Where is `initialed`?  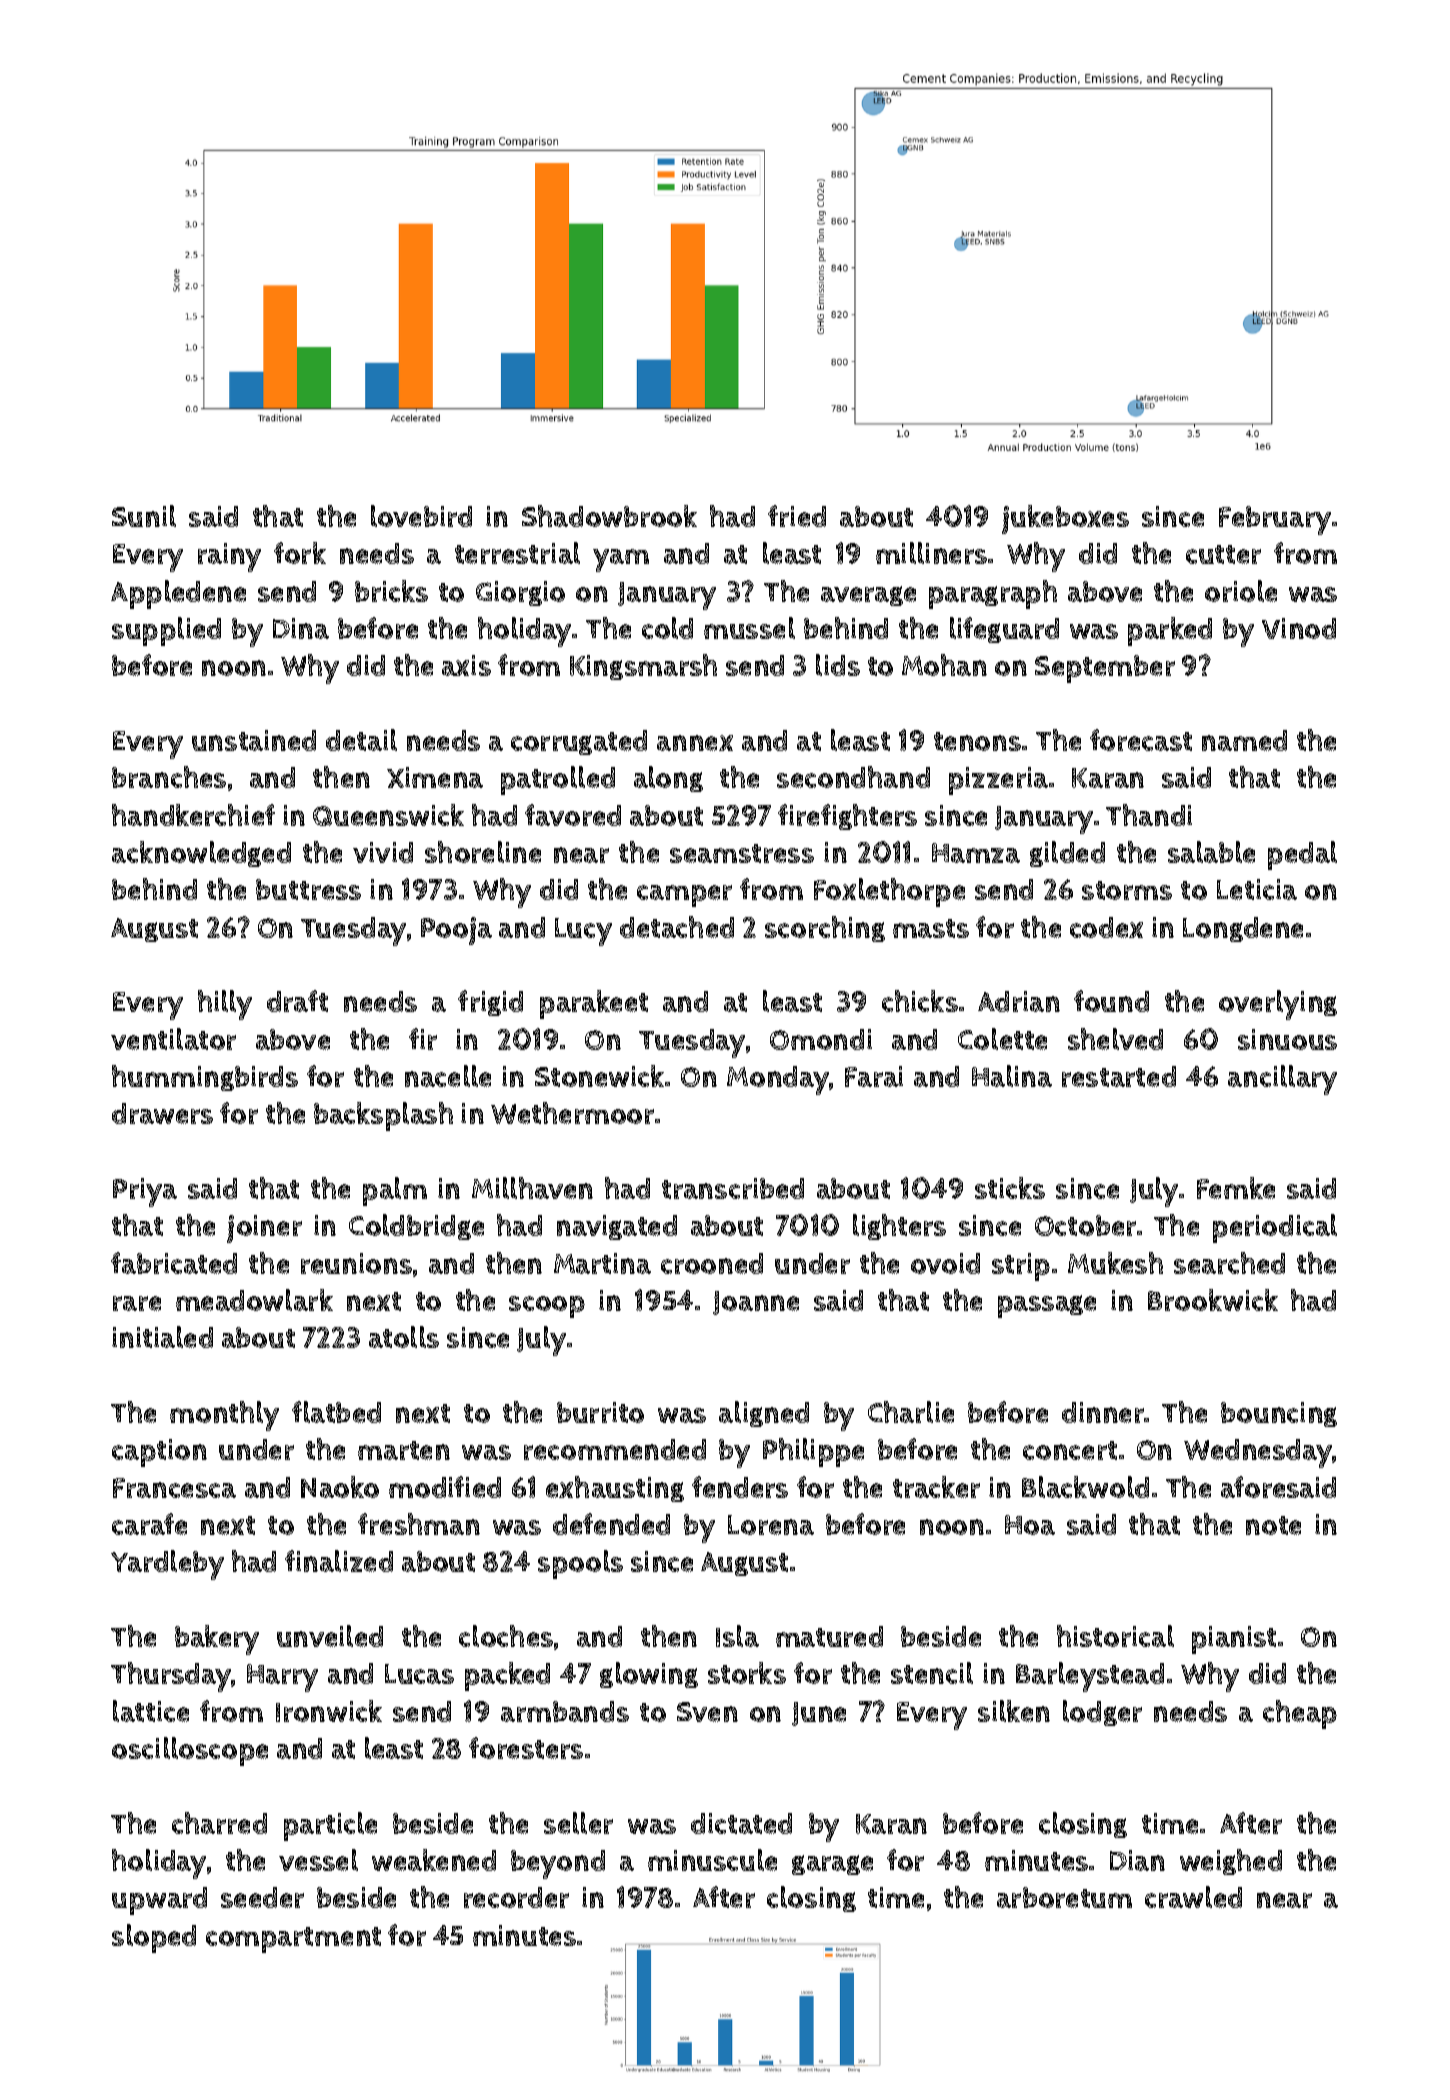
initialed is located at coordinates (162, 1337).
